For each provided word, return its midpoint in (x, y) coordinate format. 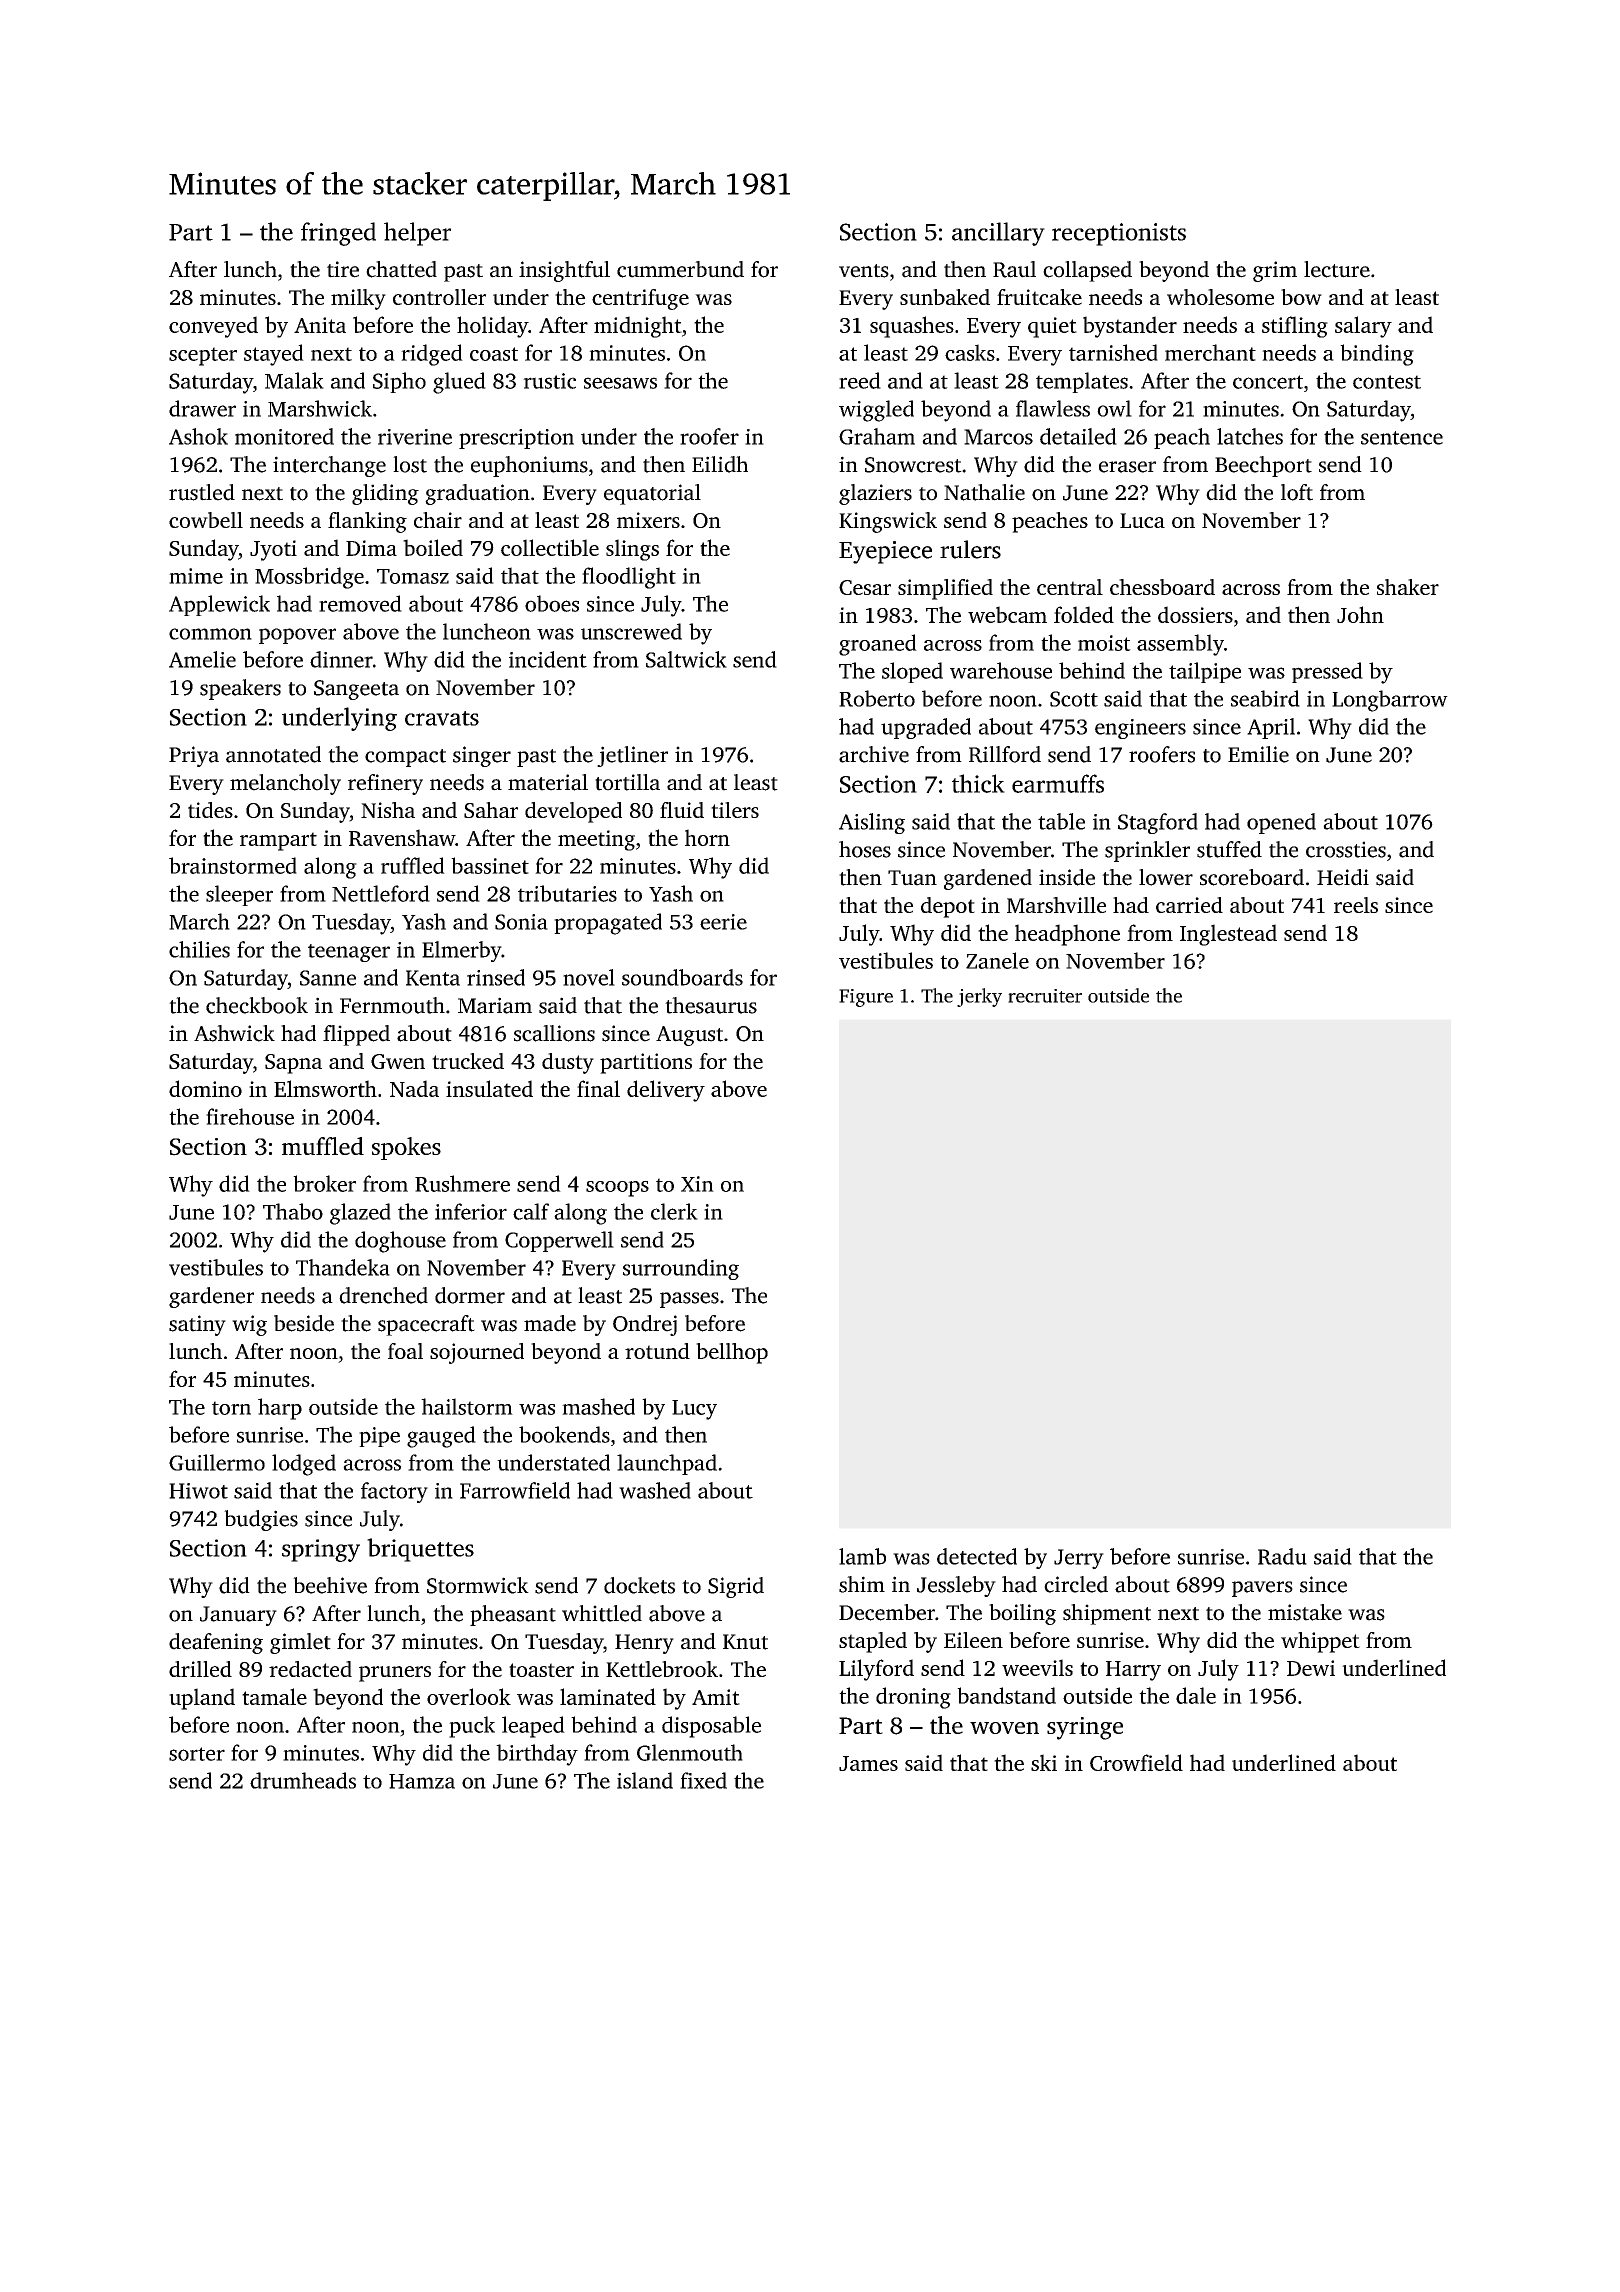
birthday (537, 1755)
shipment (1107, 1614)
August (689, 1036)
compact (405, 758)
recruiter (1045, 996)
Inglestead (1228, 935)
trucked (468, 1061)
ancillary (998, 234)
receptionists (1119, 234)
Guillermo (217, 1462)
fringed (338, 234)
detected (977, 1556)
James (868, 1763)
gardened (988, 879)
